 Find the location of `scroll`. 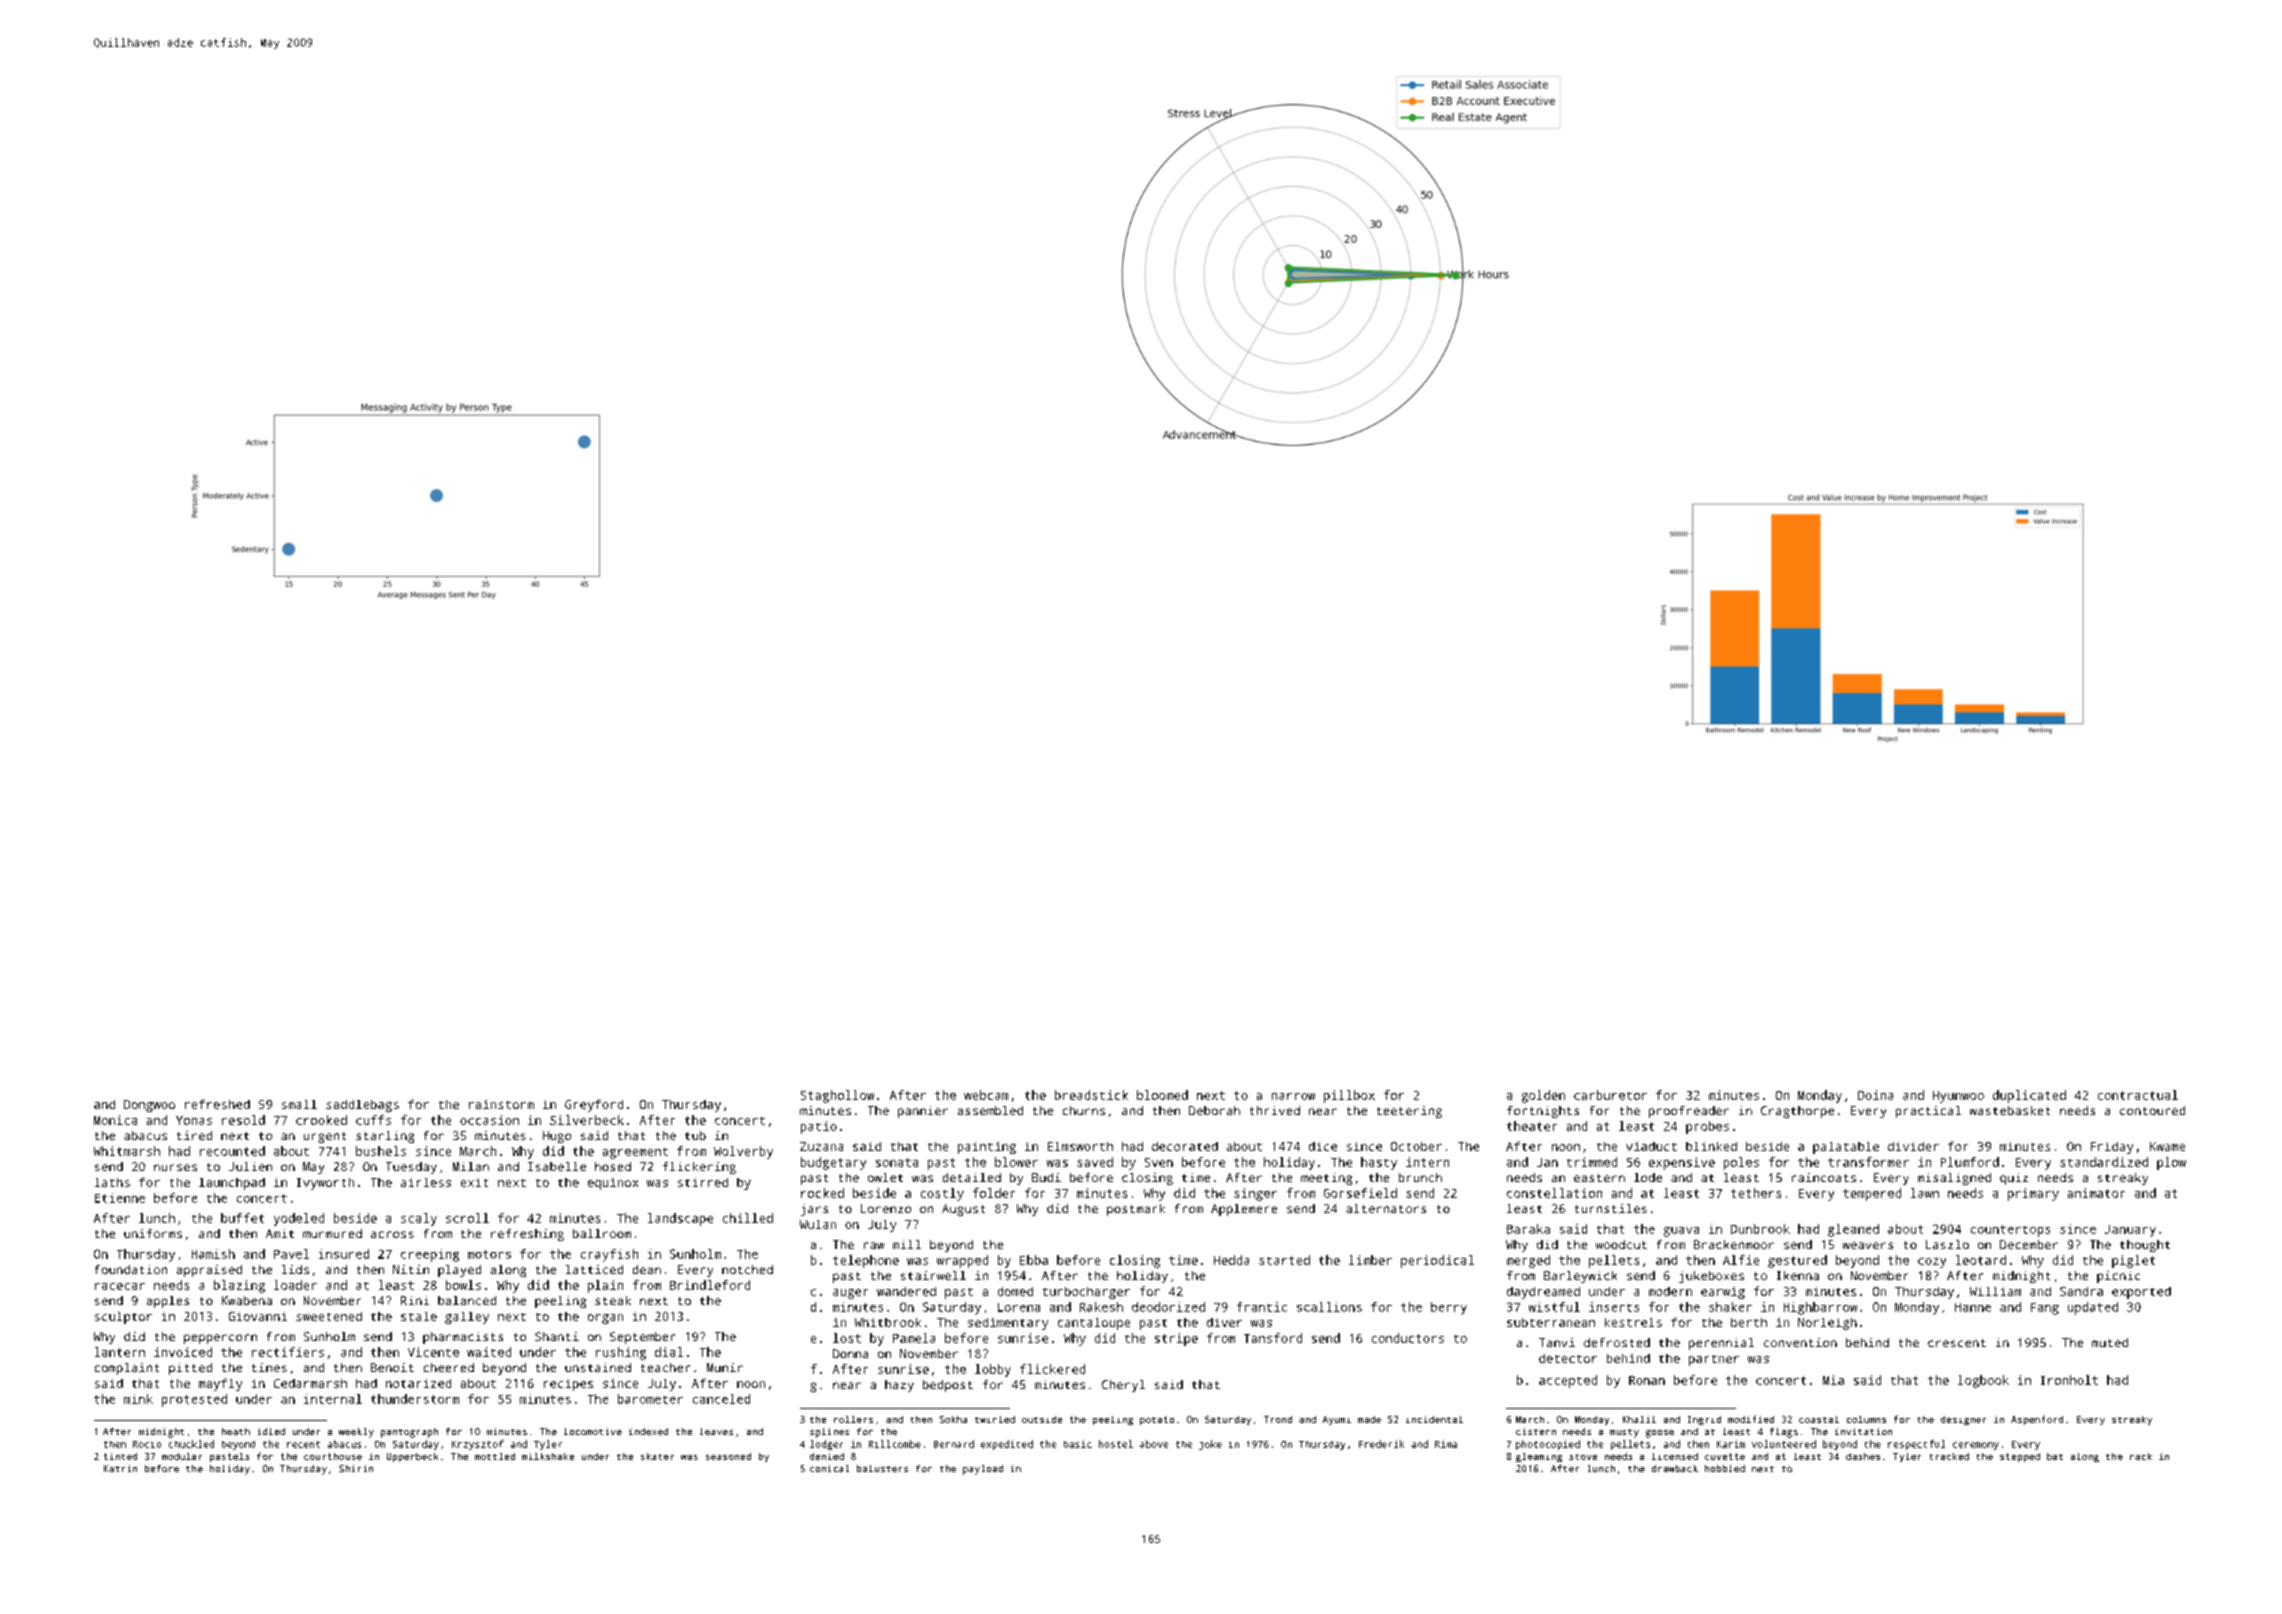

scroll is located at coordinates (467, 1218).
